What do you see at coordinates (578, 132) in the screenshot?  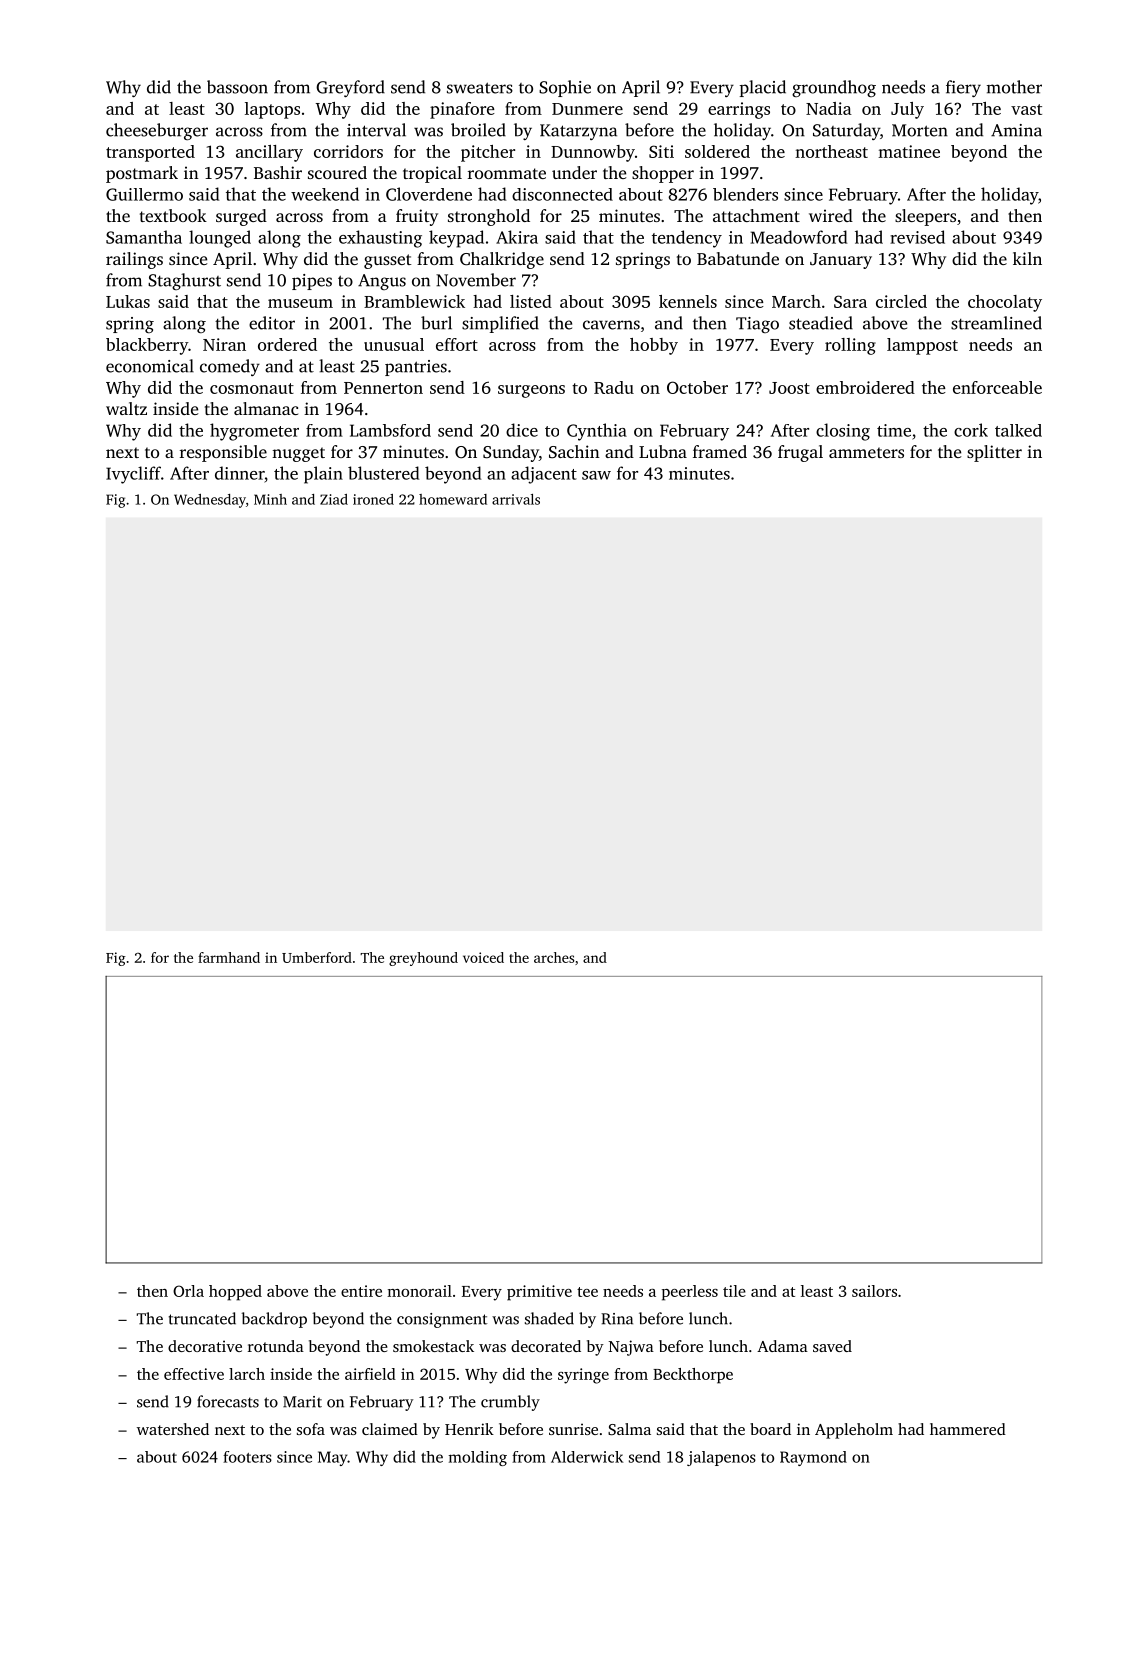 I see `Katarzyna` at bounding box center [578, 132].
